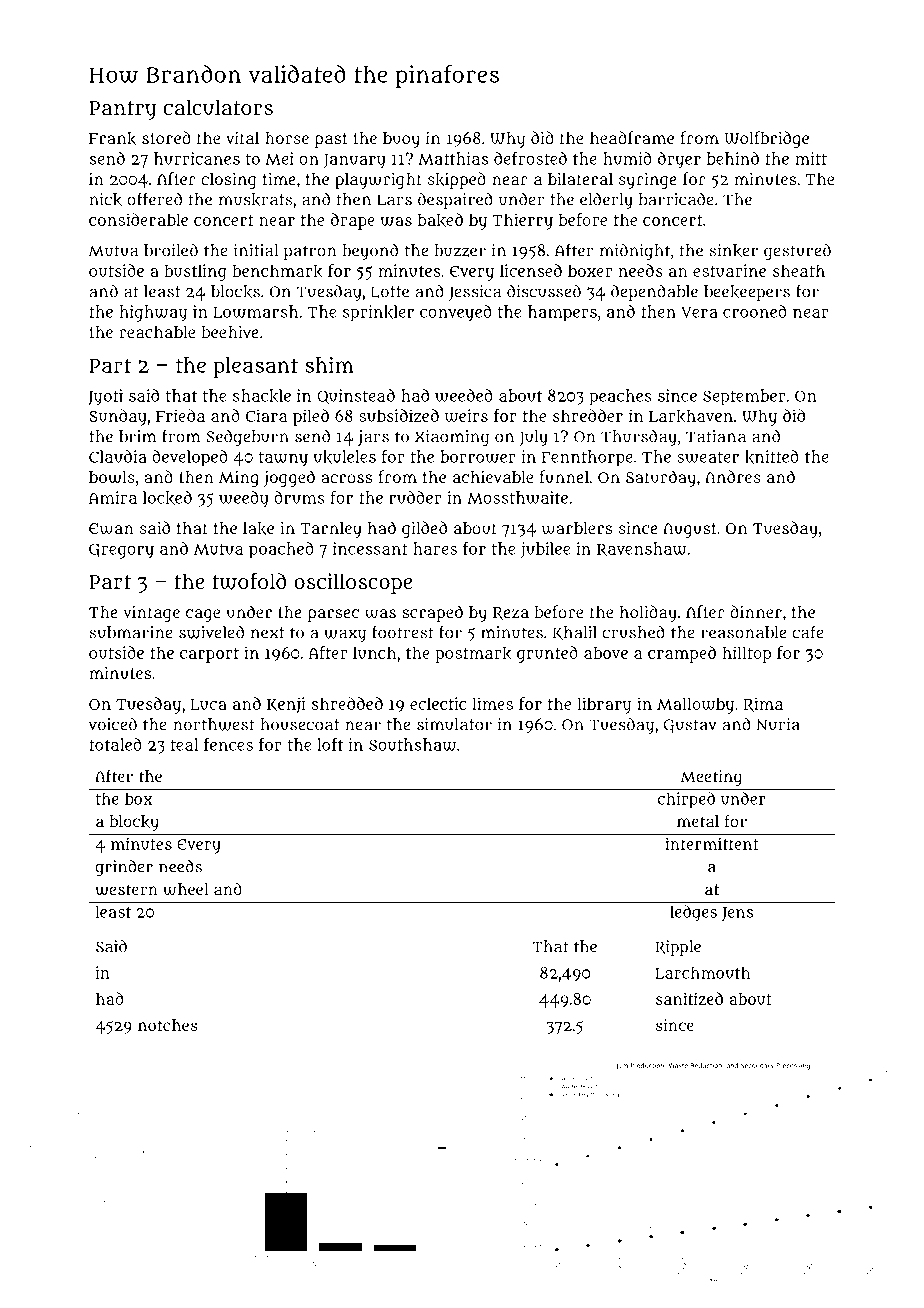 Image resolution: width=924 pixels, height=1308 pixels. Describe the element at coordinates (695, 705) in the screenshot. I see `Mallowby` at that location.
